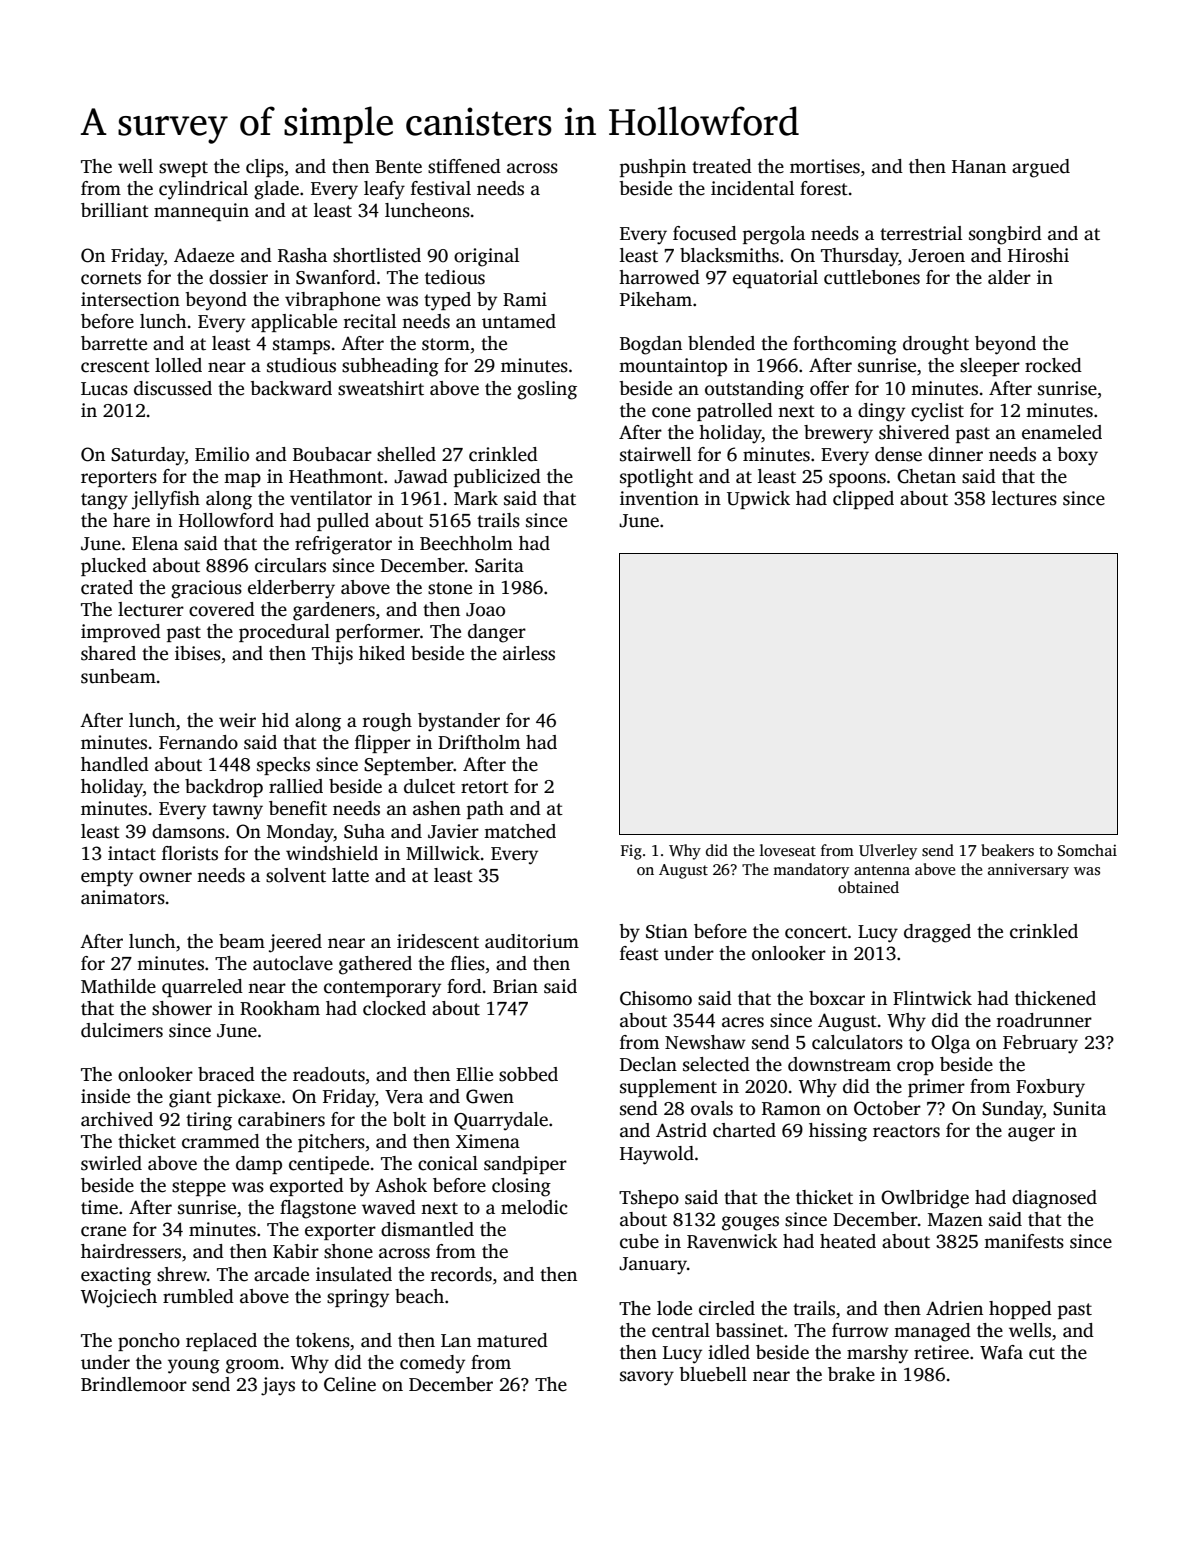 The image size is (1199, 1551). I want to click on blended, so click(721, 343).
